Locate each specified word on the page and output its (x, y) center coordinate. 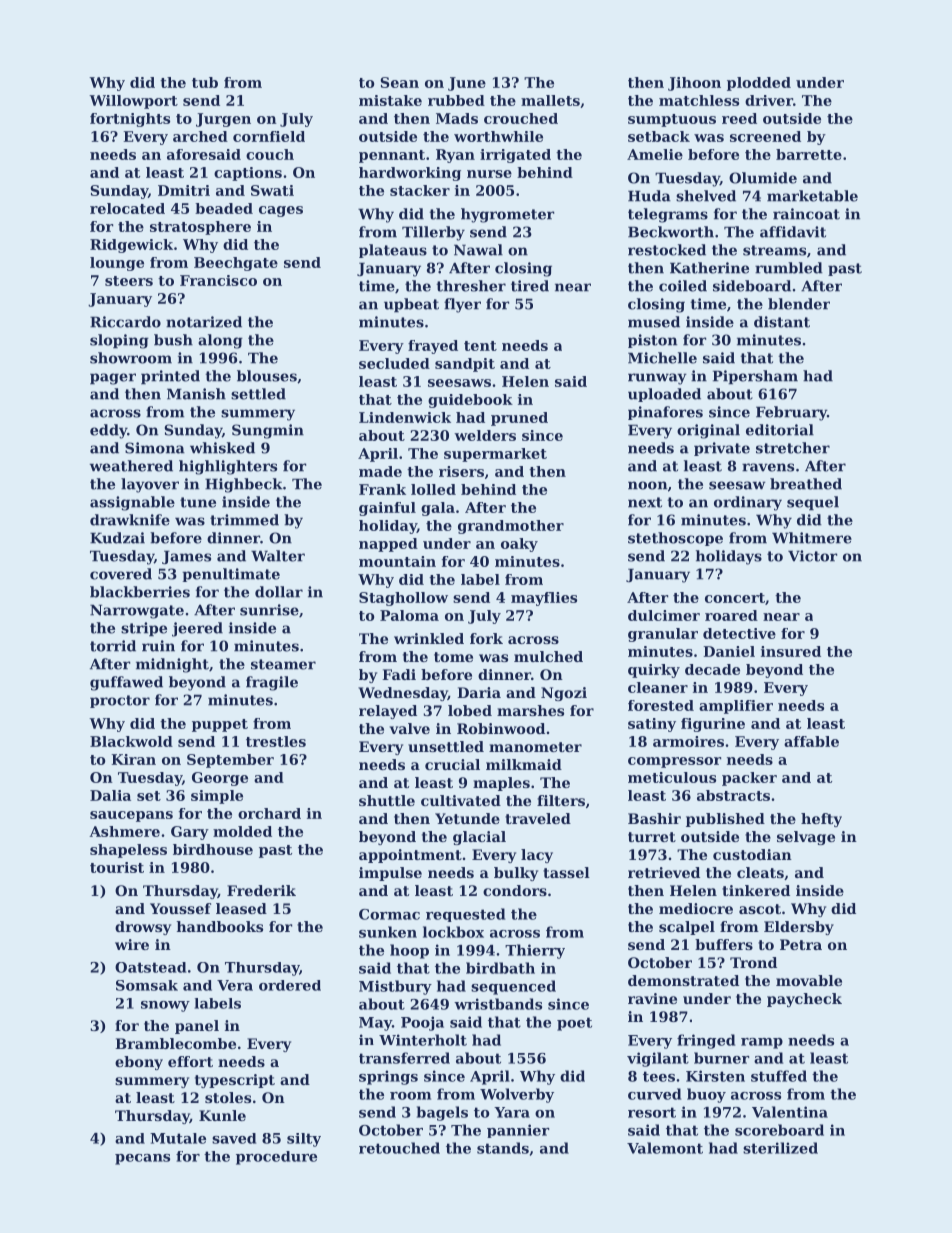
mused (654, 322)
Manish (196, 394)
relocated (127, 208)
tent (480, 346)
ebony (139, 1063)
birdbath (500, 968)
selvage (806, 838)
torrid (113, 646)
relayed (388, 712)
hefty (821, 820)
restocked (667, 250)
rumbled (789, 268)
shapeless (128, 851)
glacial (479, 838)
